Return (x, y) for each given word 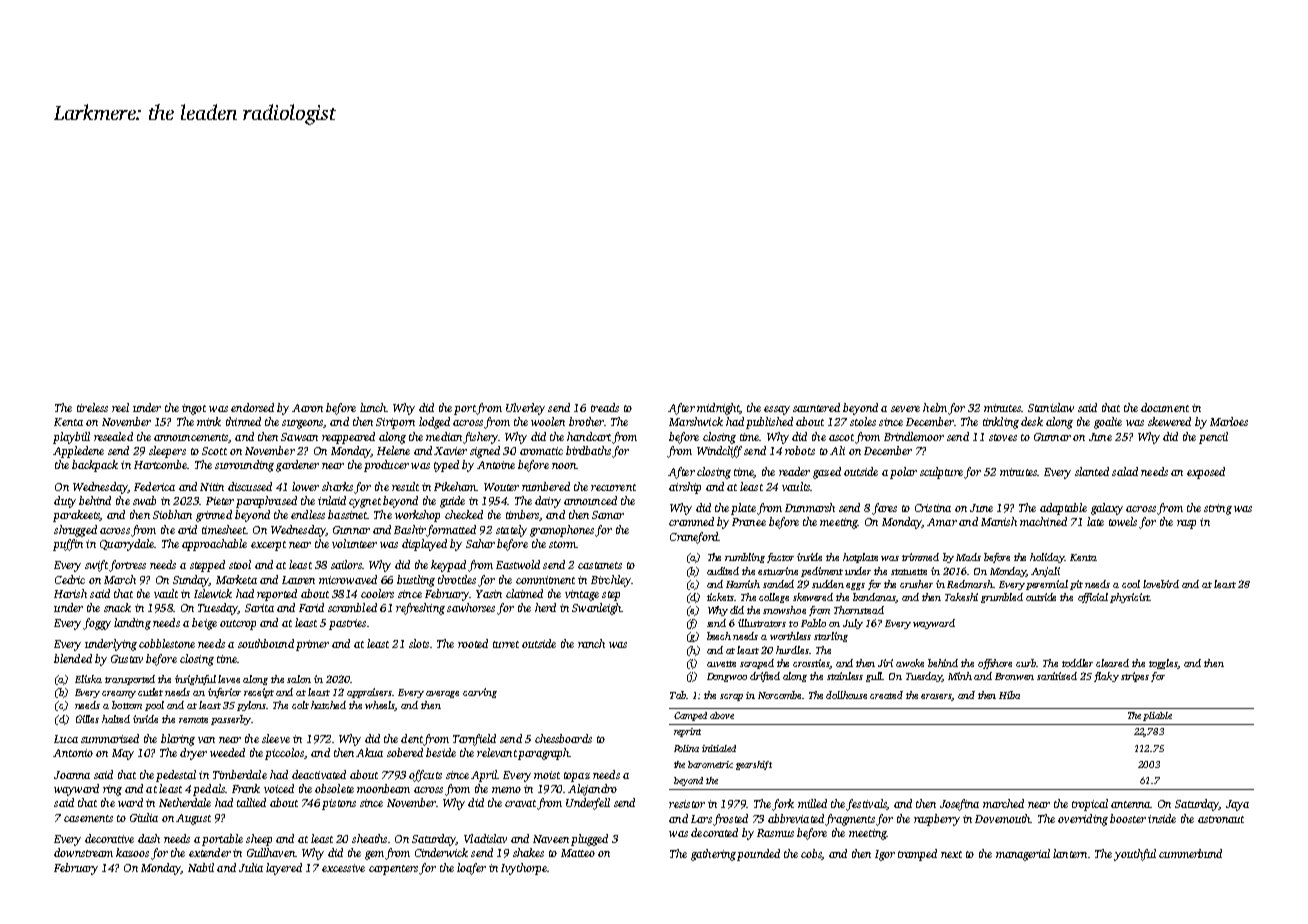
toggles (1163, 664)
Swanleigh (596, 609)
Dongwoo (727, 677)
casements (88, 818)
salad (1125, 471)
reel (120, 407)
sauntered (816, 407)
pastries (347, 624)
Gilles (87, 719)
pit (1076, 585)
